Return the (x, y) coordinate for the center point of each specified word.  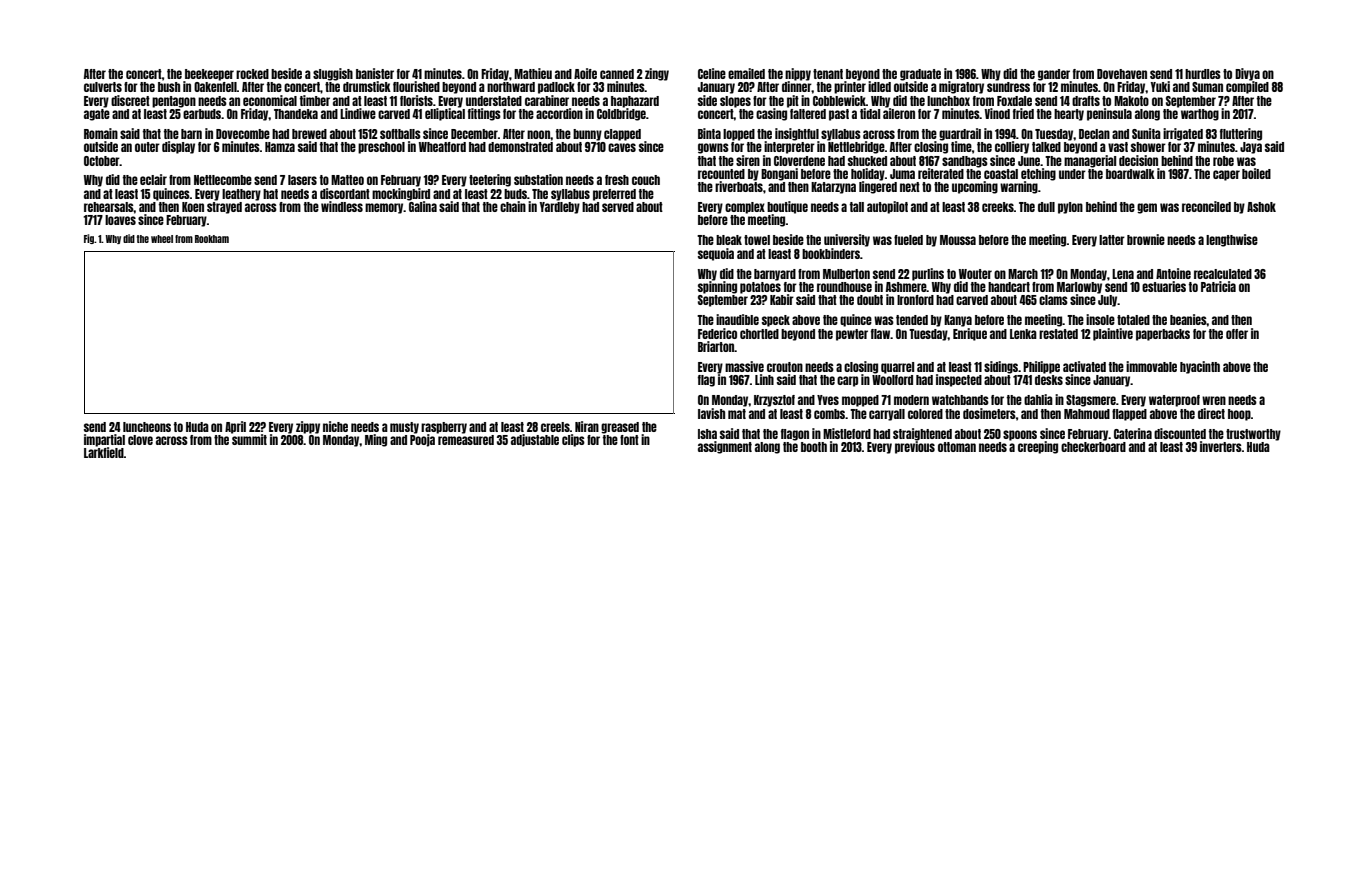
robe (1223, 161)
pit (793, 101)
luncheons (147, 427)
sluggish (333, 74)
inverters (1221, 446)
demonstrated (520, 147)
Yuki (1160, 86)
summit (249, 439)
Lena (1123, 274)
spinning (717, 287)
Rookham (212, 239)
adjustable (535, 440)
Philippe (1041, 367)
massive (744, 366)
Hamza (280, 147)
